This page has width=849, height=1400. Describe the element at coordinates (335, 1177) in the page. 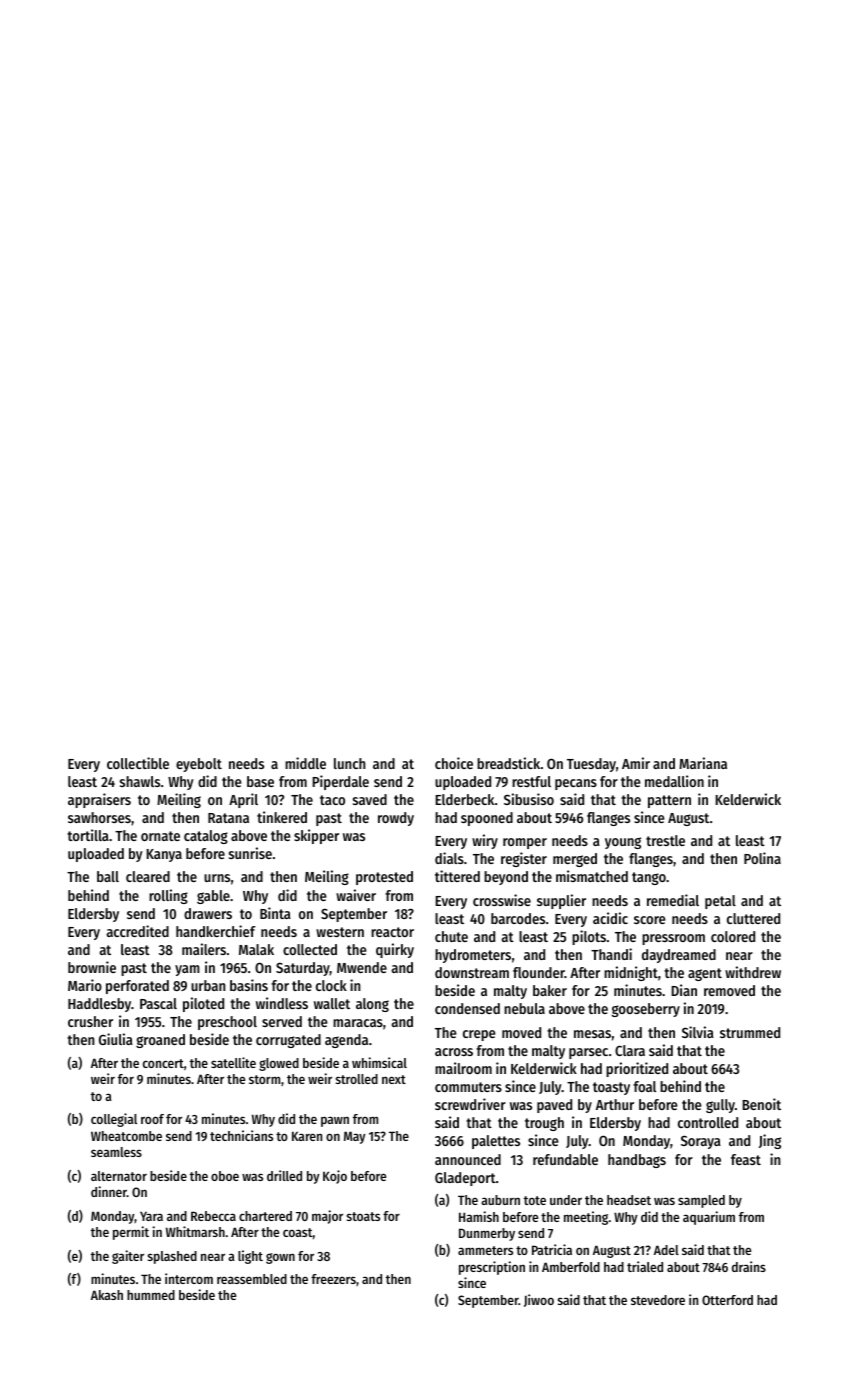

I see `Kojo` at that location.
